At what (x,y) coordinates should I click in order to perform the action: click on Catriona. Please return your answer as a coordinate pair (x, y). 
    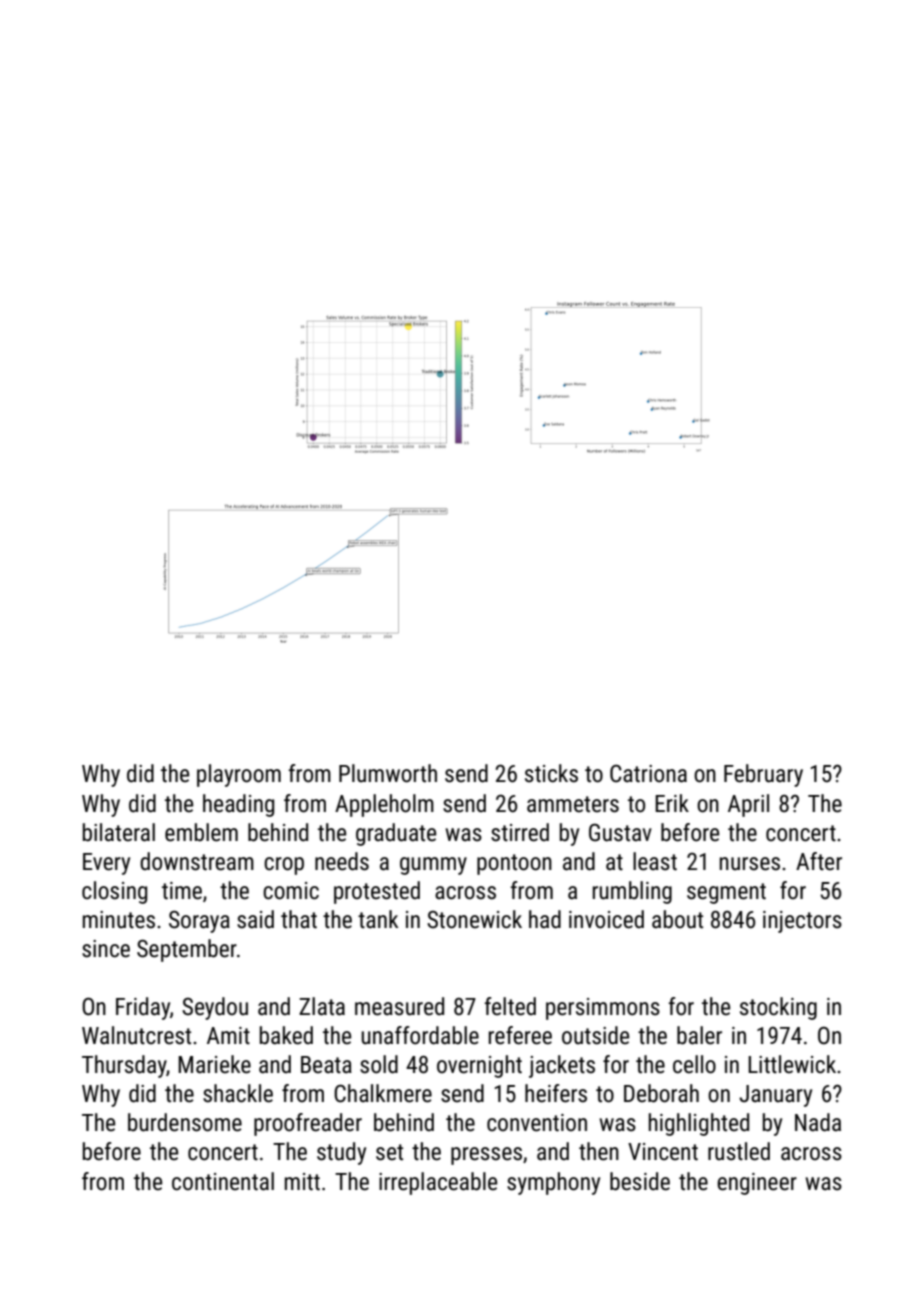
    Looking at the image, I should click on (648, 773).
